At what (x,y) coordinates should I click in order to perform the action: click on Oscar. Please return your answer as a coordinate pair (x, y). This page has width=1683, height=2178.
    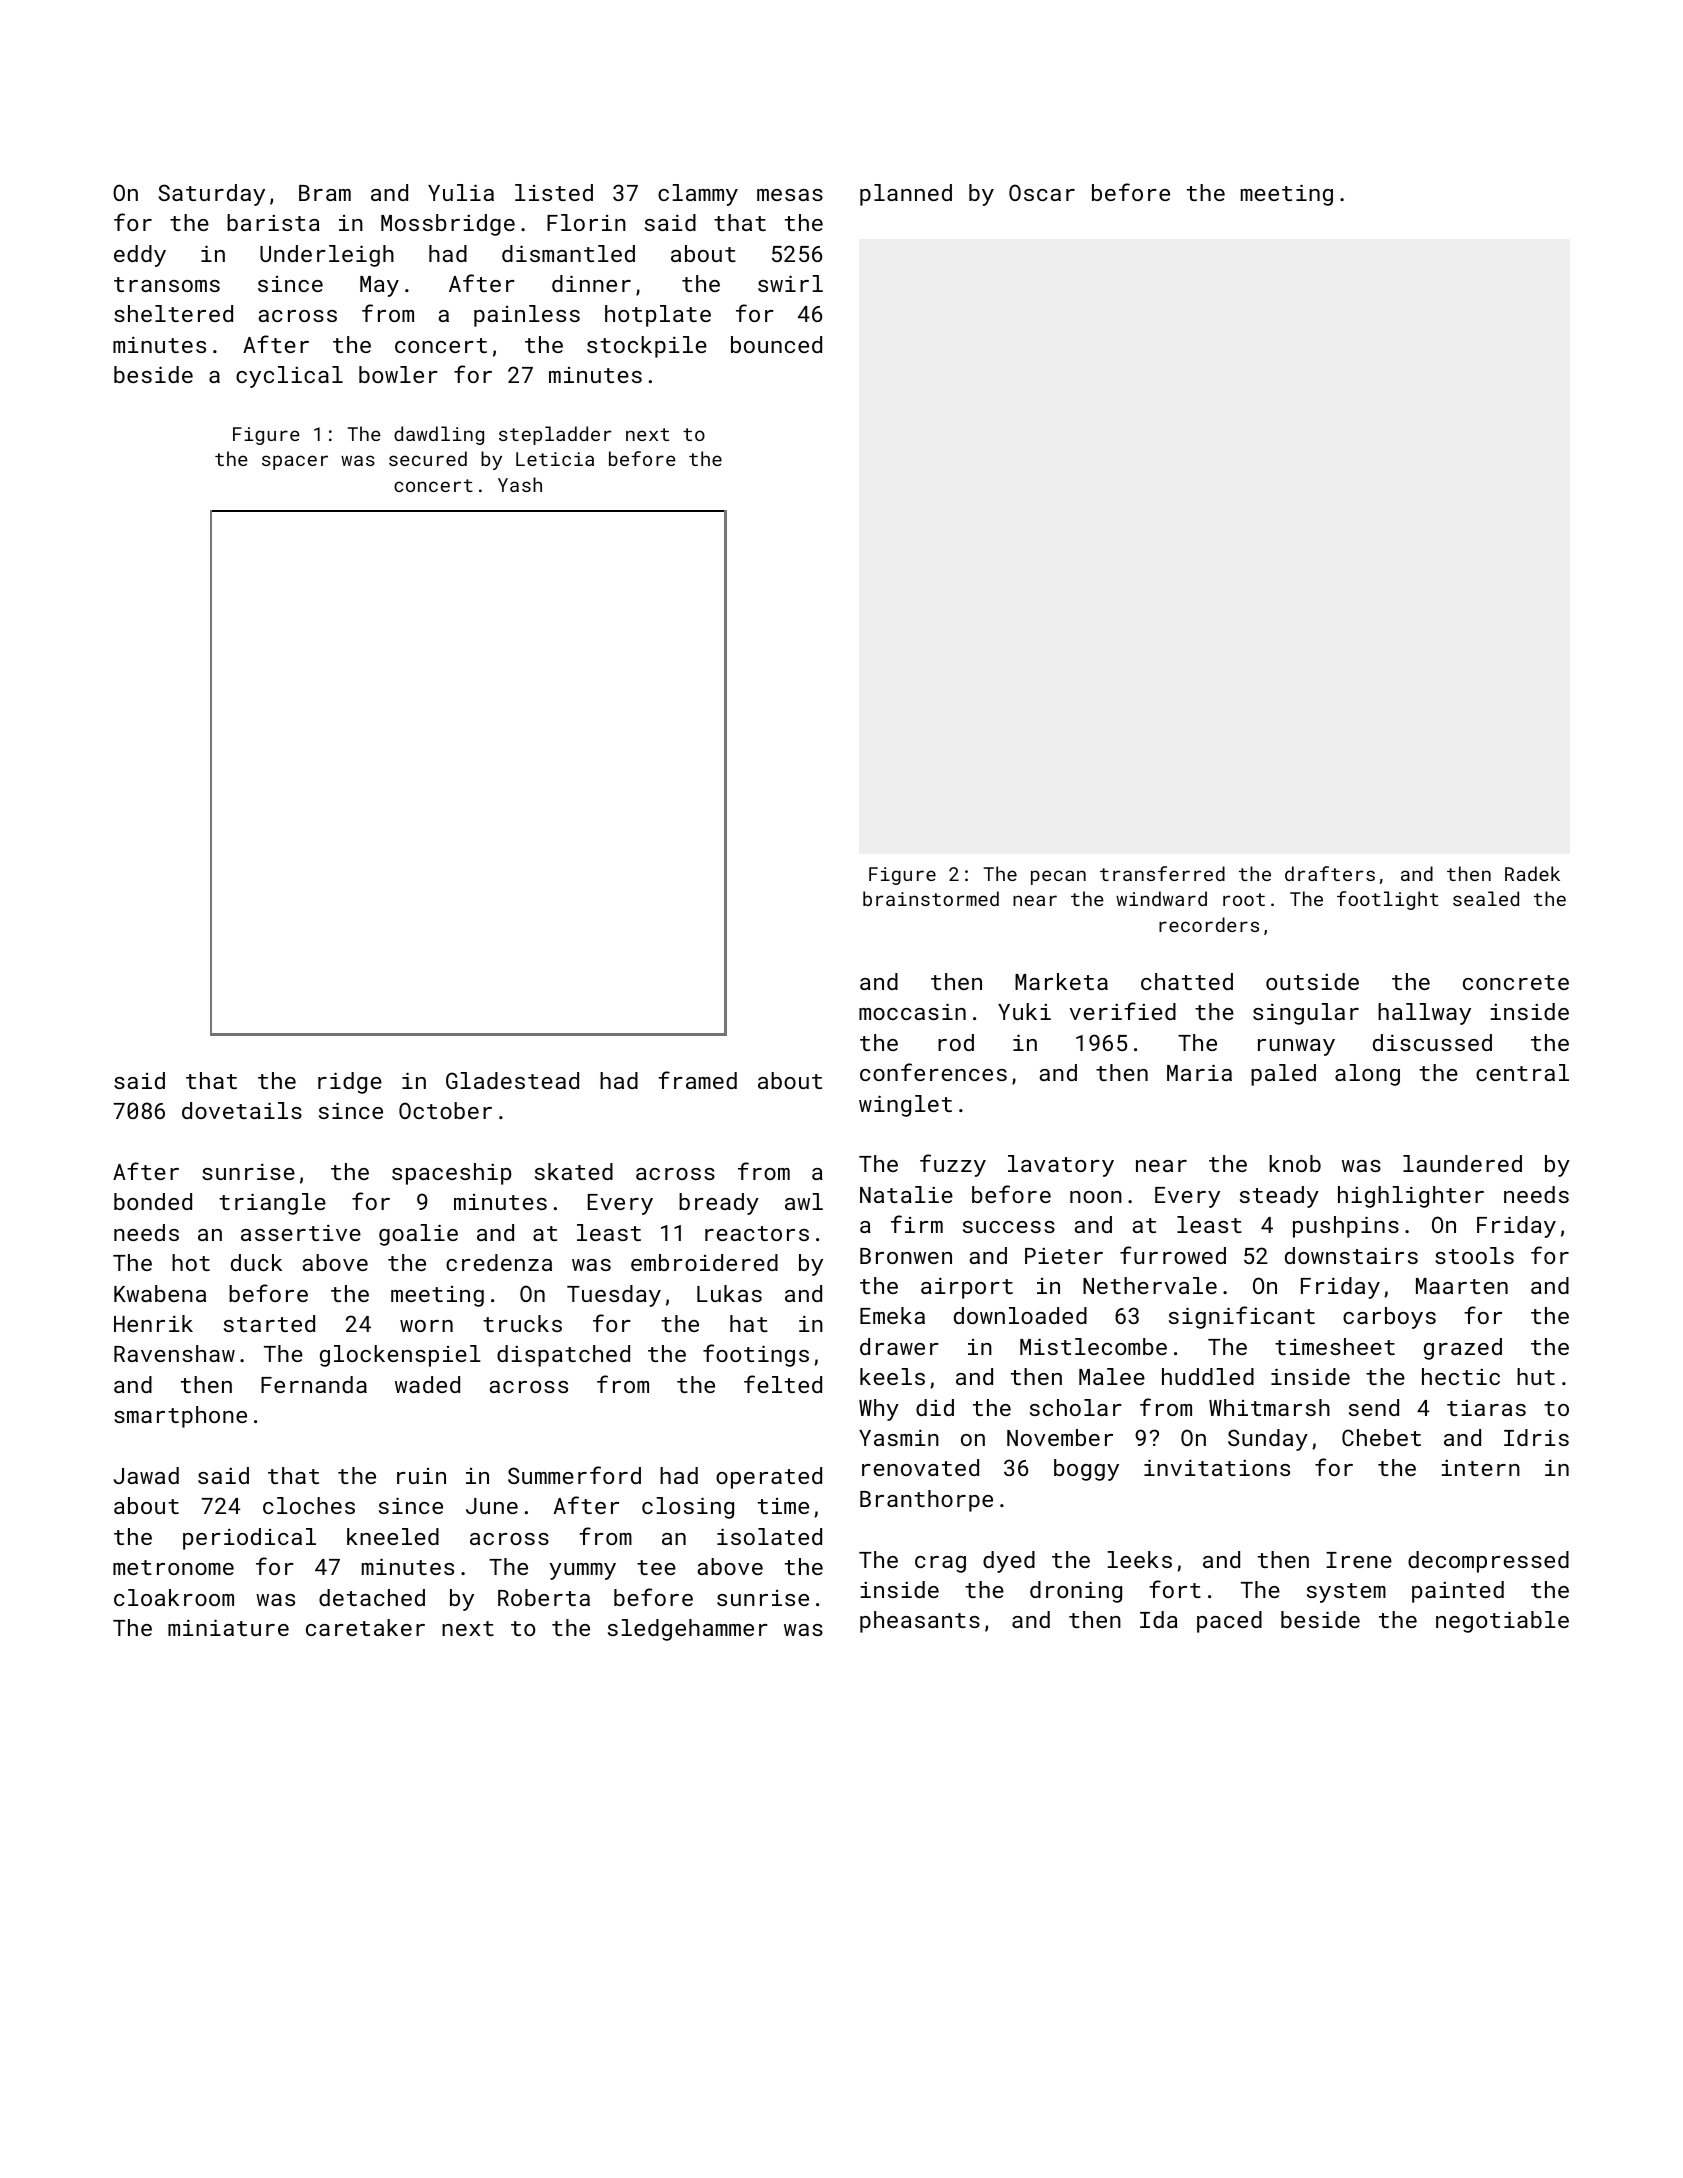
    Looking at the image, I should click on (1042, 192).
